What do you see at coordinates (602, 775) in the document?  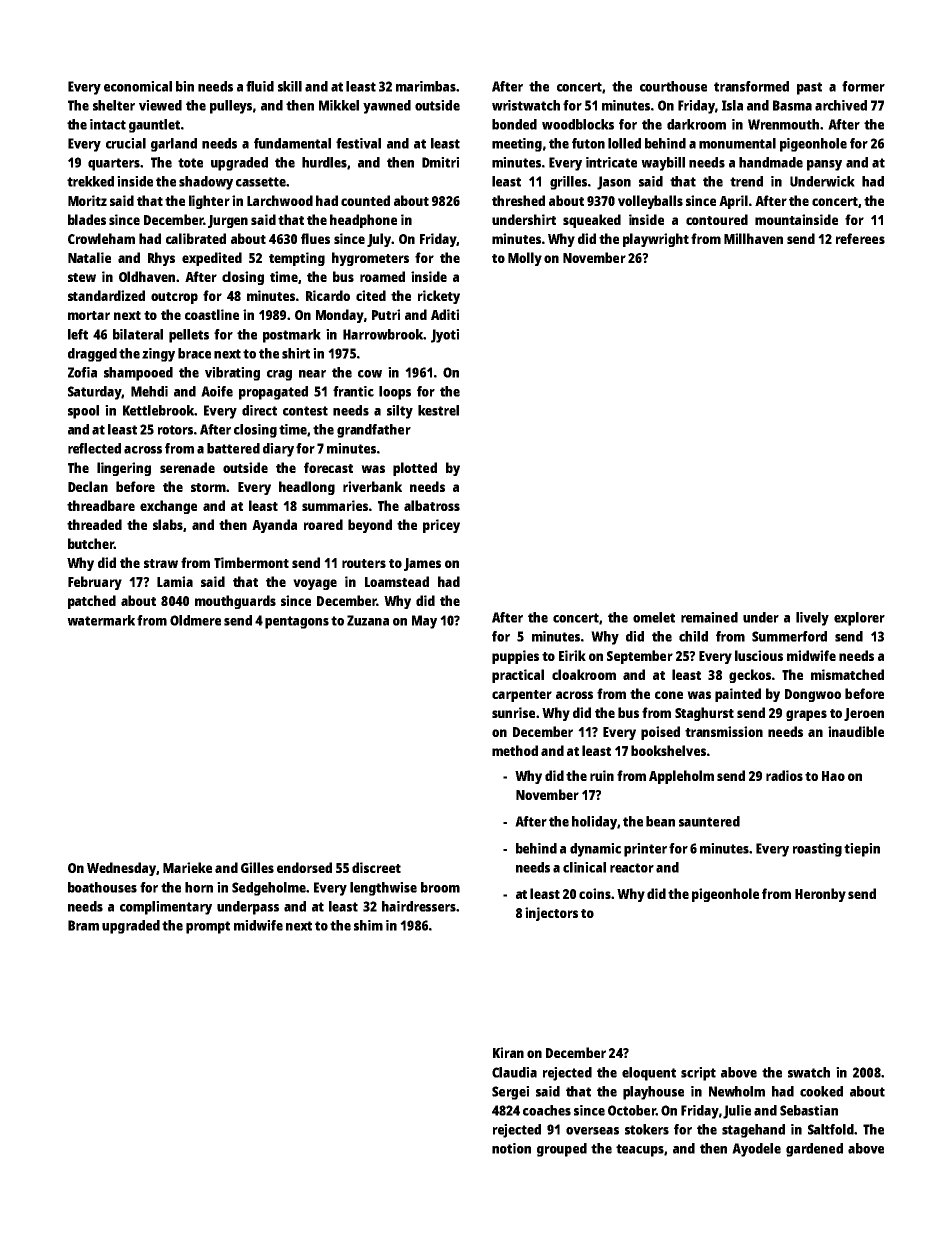 I see `ruin` at bounding box center [602, 775].
